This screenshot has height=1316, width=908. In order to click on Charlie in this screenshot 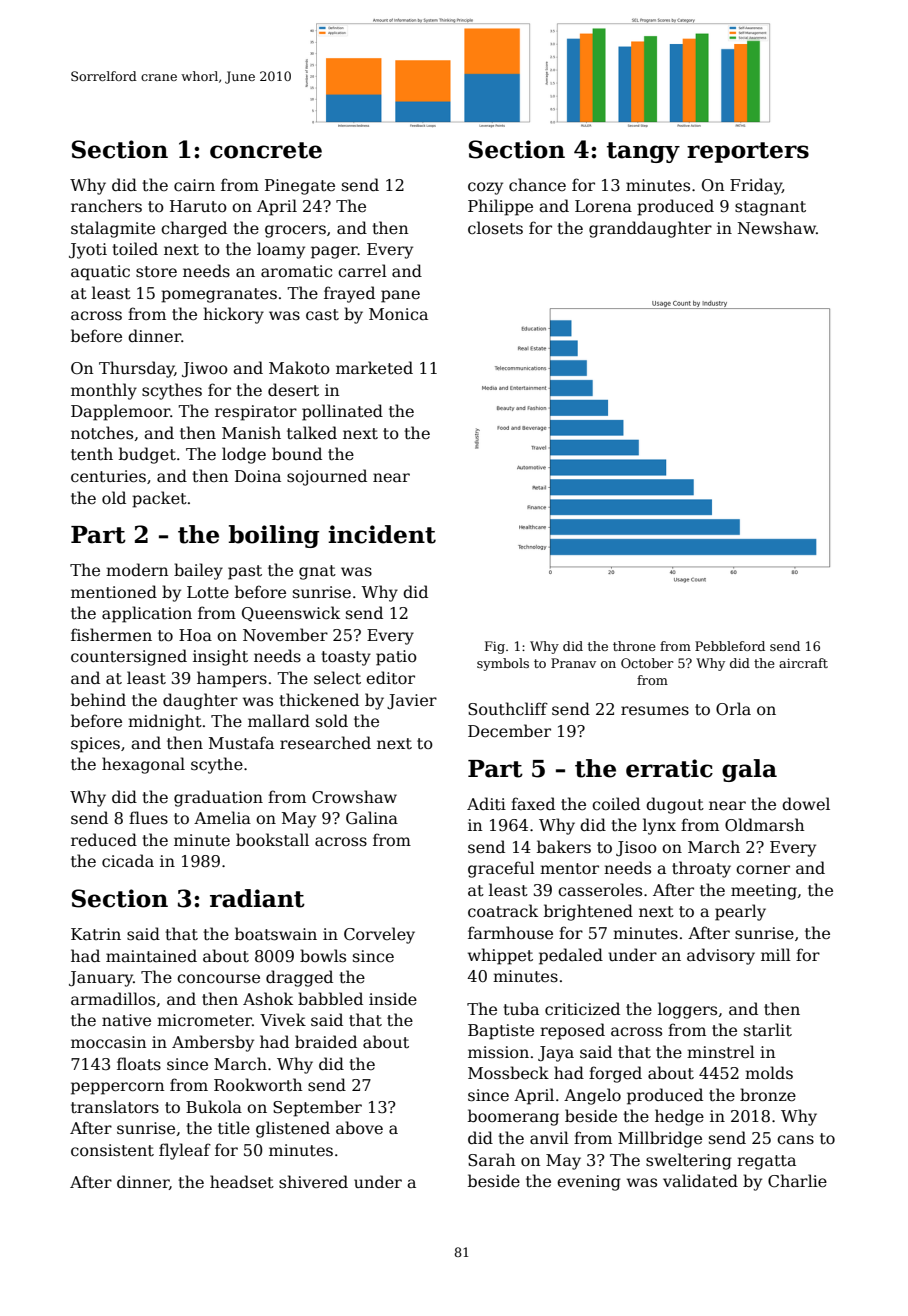, I will do `click(797, 1181)`.
